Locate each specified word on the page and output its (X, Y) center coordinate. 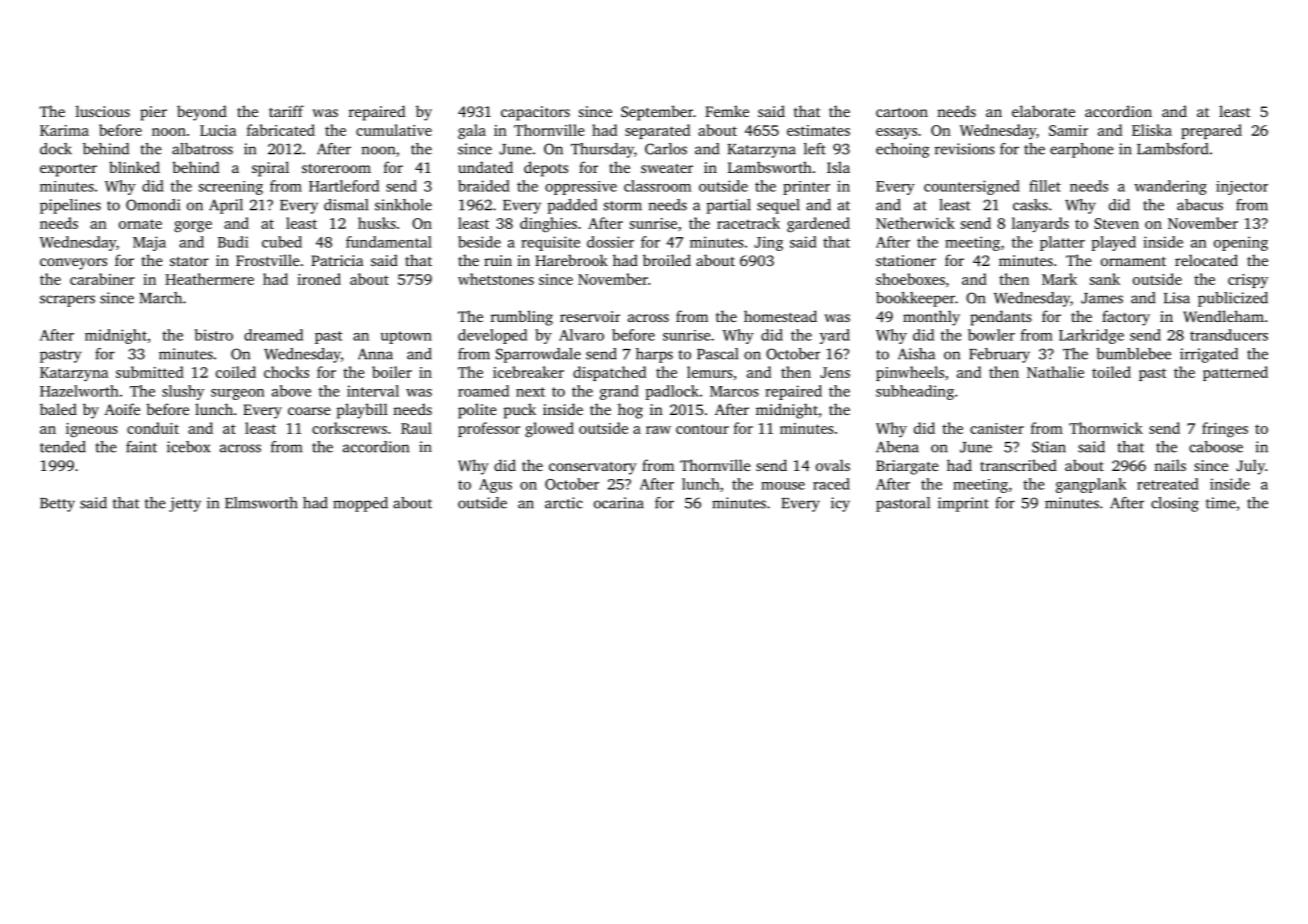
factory (1126, 318)
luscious (103, 111)
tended (63, 447)
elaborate (1043, 111)
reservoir (590, 316)
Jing (768, 243)
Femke (727, 111)
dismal (346, 205)
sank (1105, 279)
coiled (236, 372)
